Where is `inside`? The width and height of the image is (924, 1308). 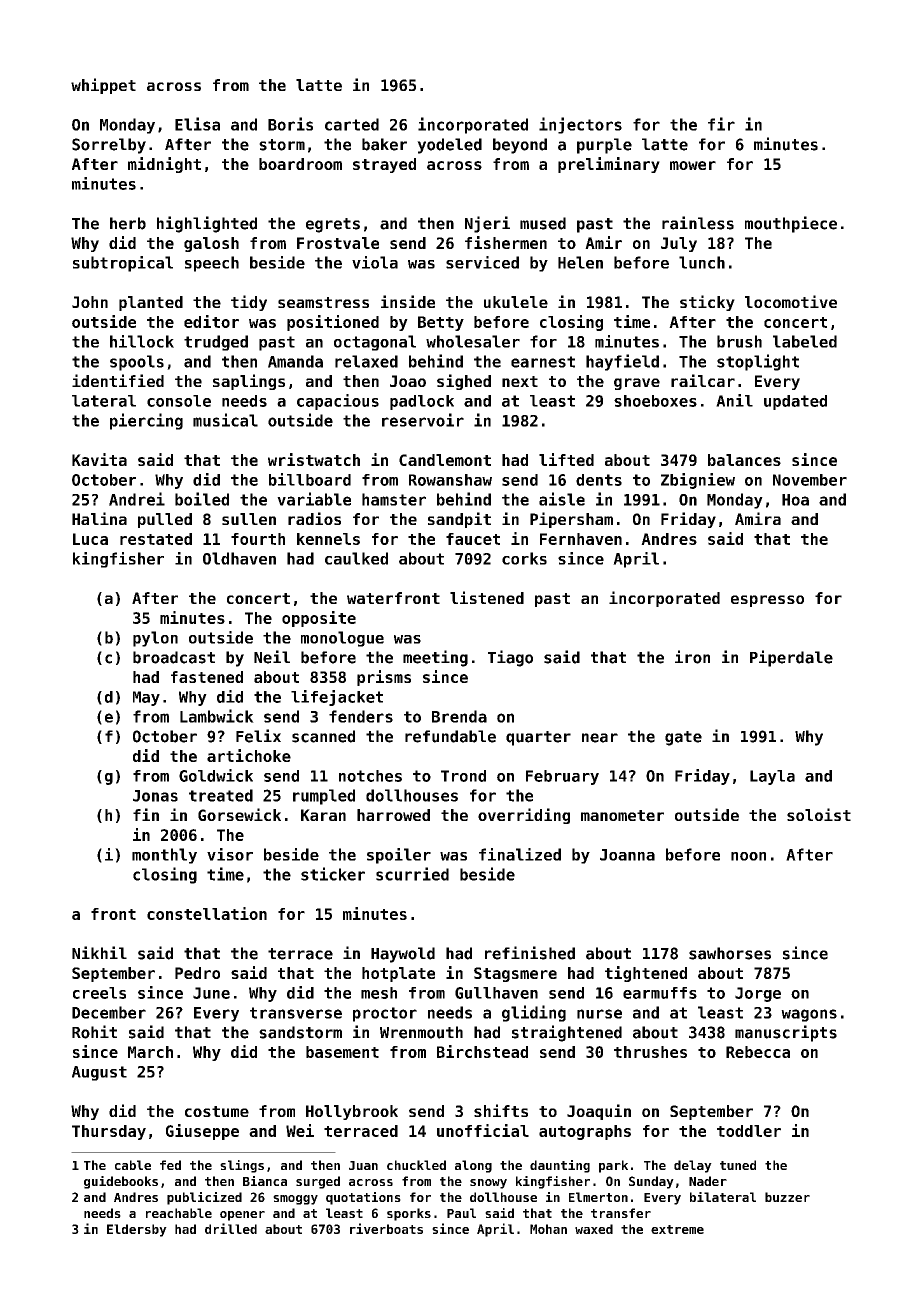
inside is located at coordinates (408, 301).
